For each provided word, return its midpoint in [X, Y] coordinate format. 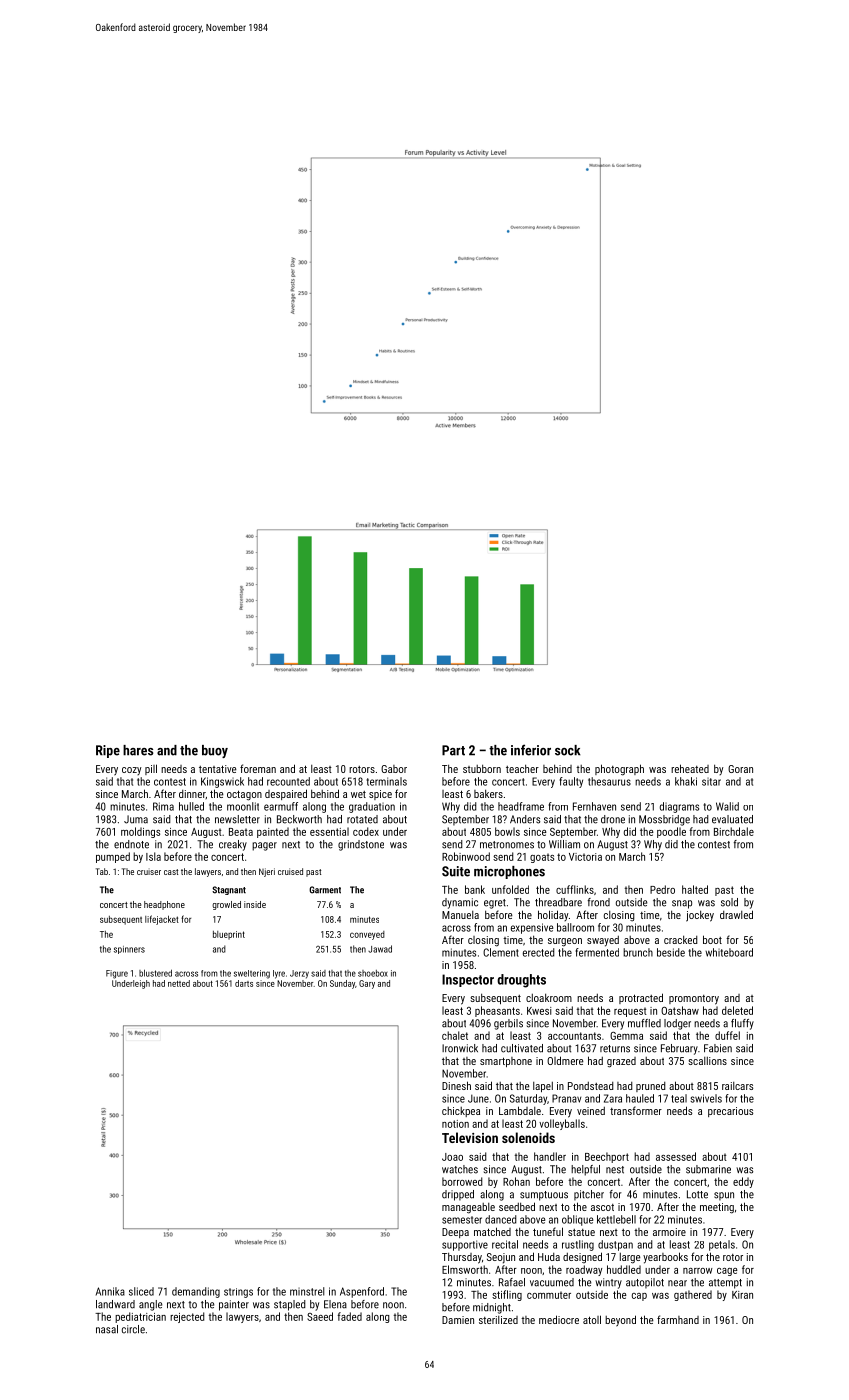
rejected [187, 1317]
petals [722, 1245]
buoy [215, 751]
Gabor [394, 769]
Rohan [516, 1181]
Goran [740, 769]
